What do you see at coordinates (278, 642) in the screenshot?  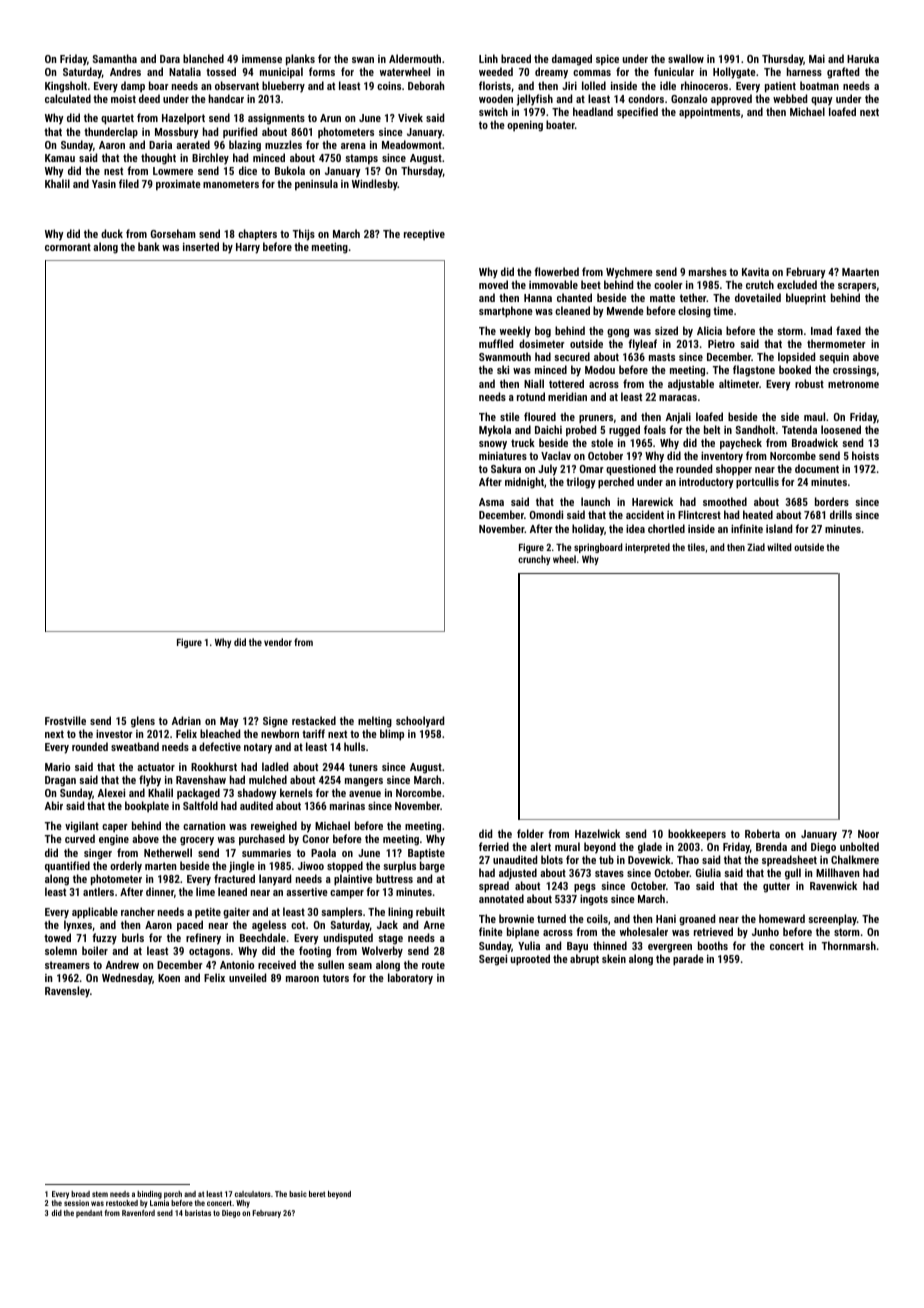 I see `vendor` at bounding box center [278, 642].
